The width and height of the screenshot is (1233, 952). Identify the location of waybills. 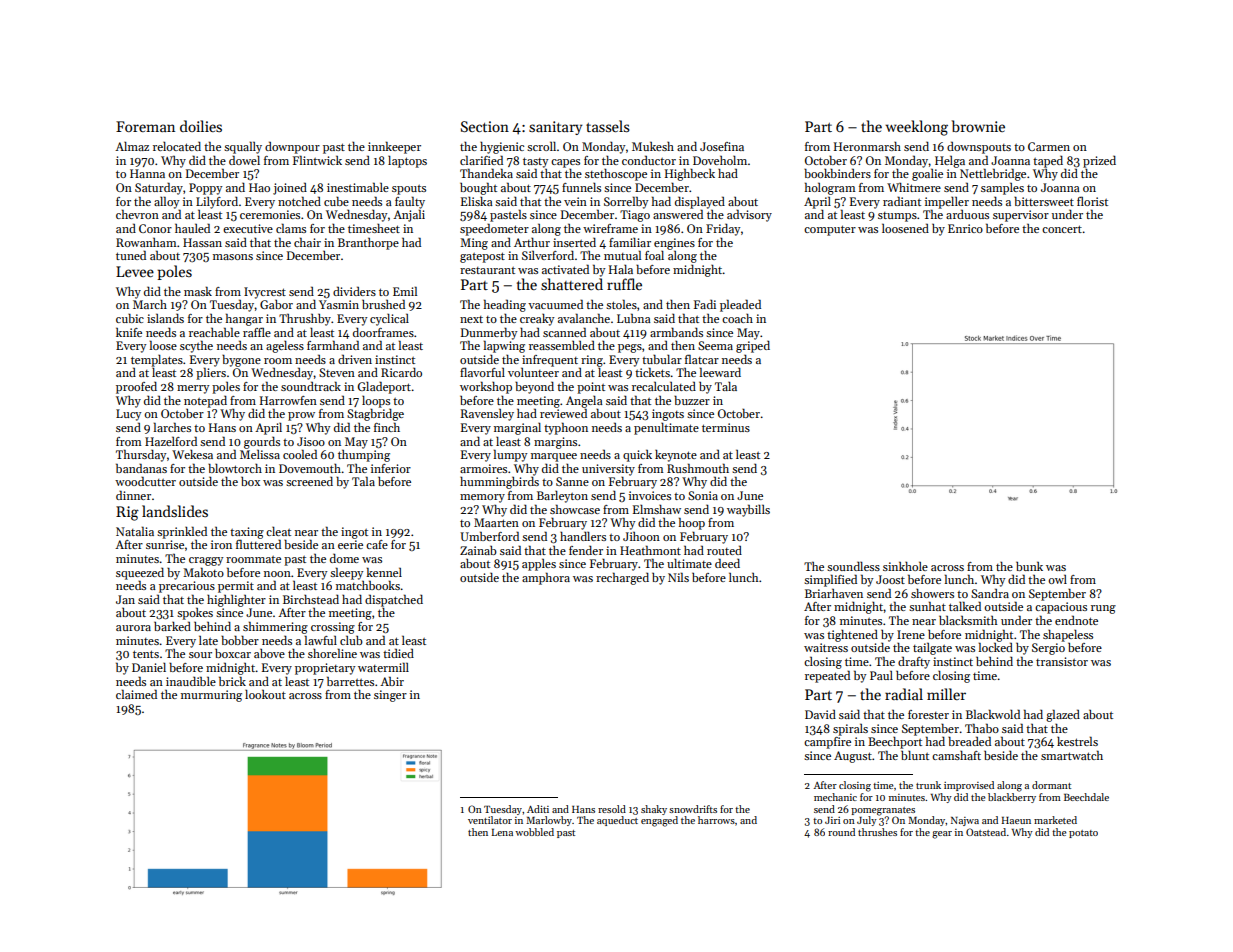
(748, 510).
